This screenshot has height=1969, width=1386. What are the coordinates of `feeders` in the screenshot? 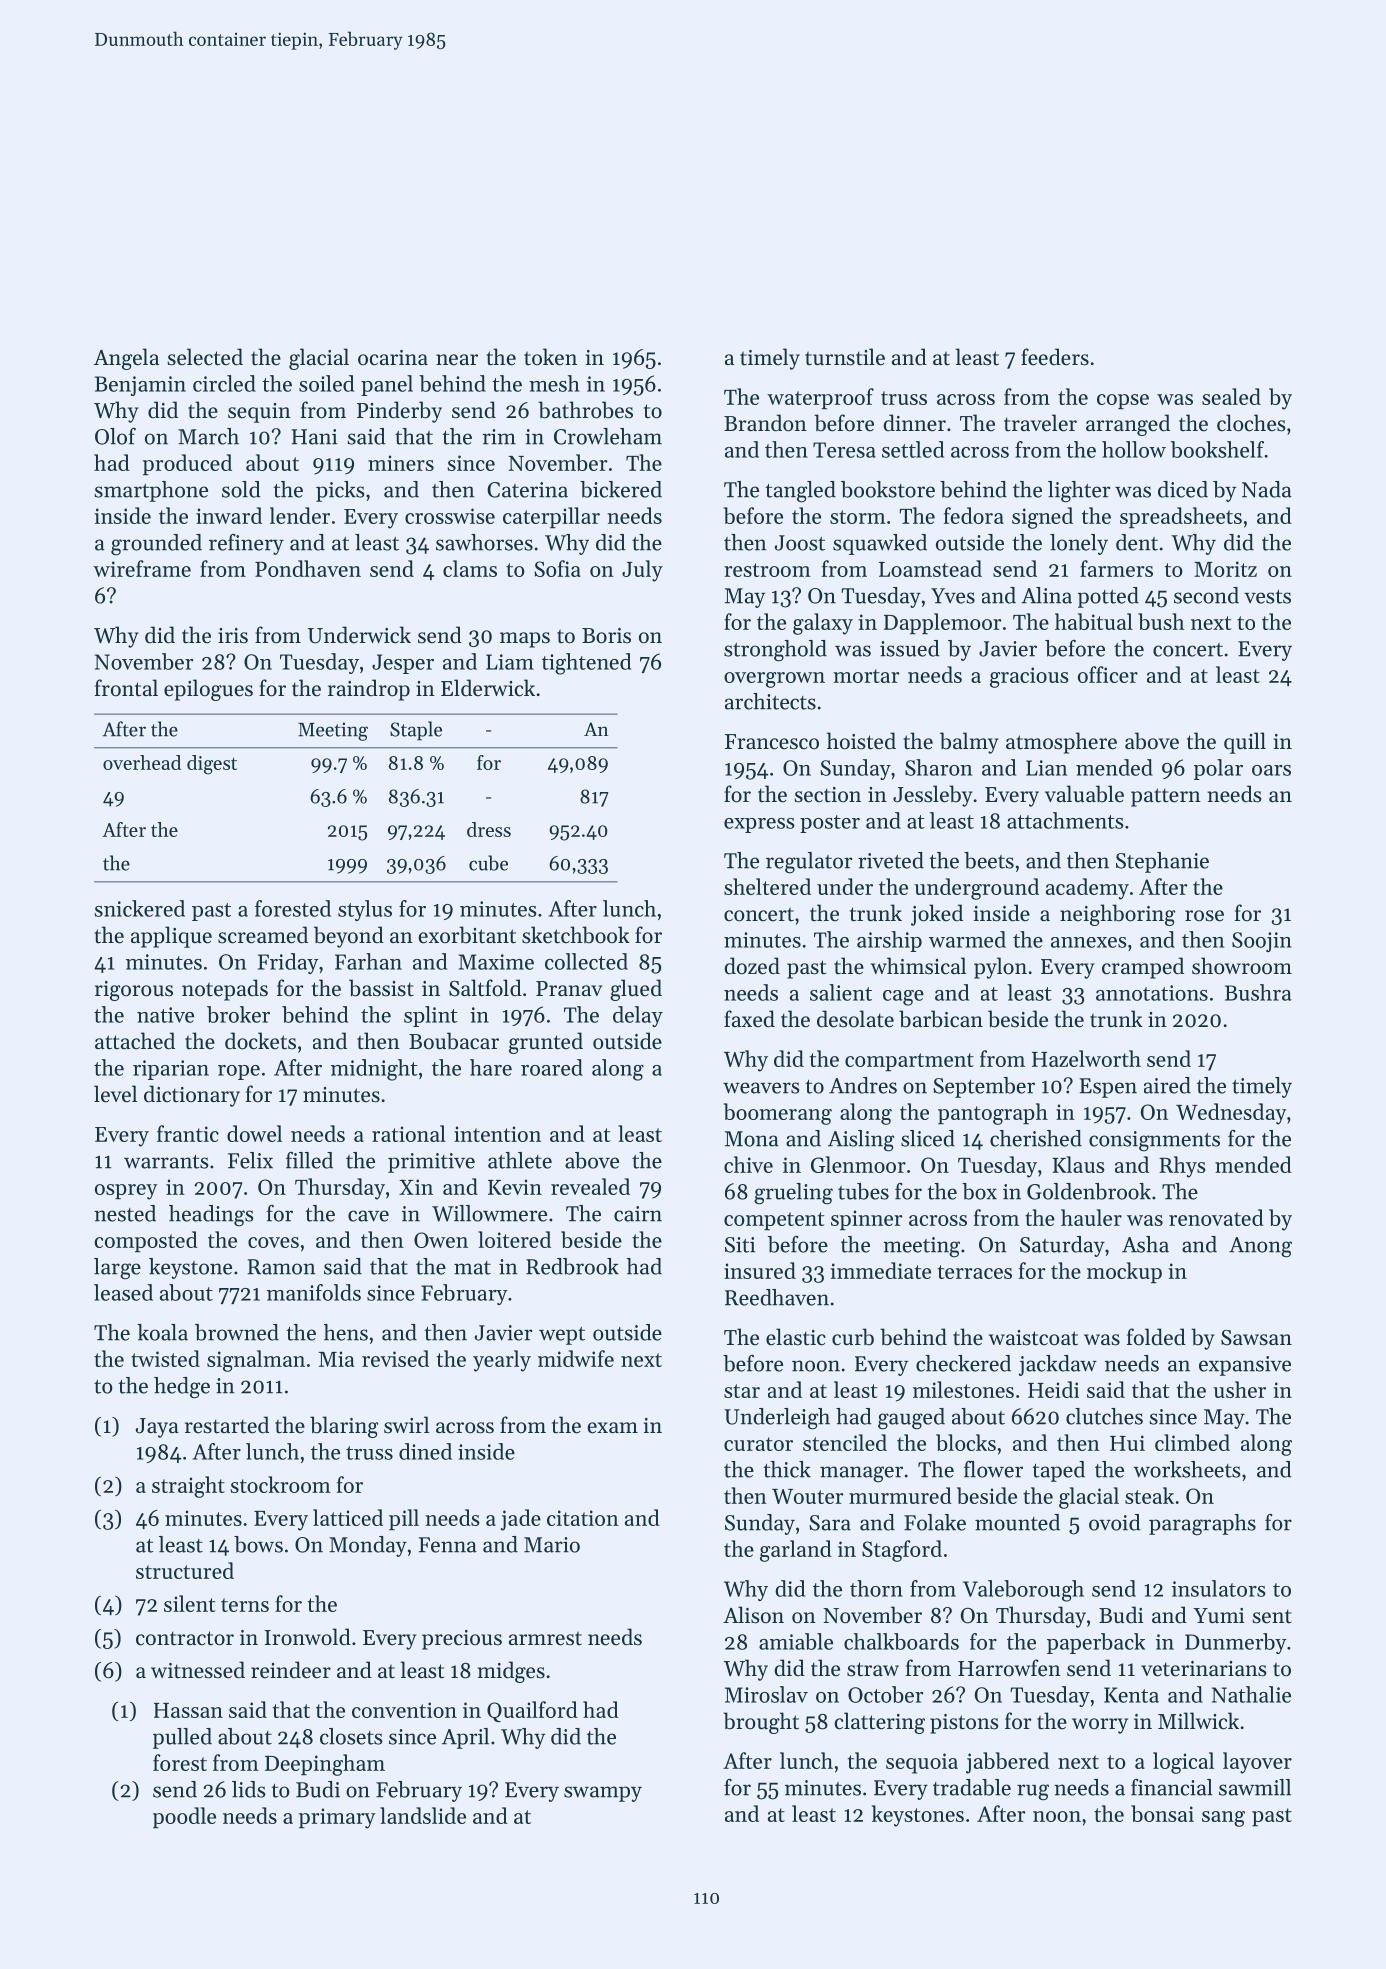 It's located at (1055, 357).
